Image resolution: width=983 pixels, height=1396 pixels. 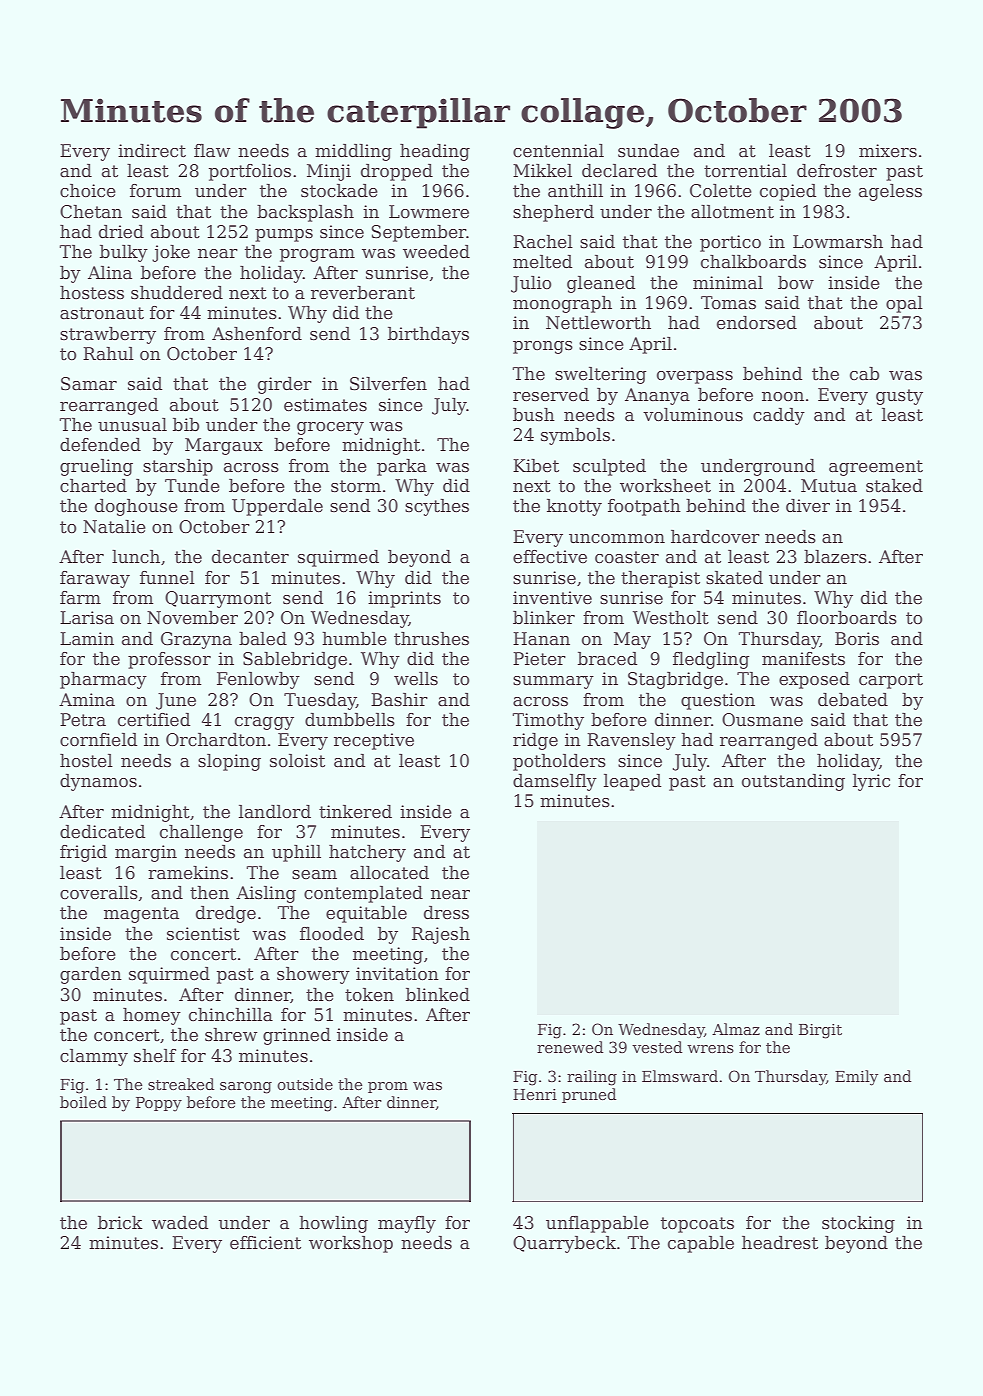 I want to click on forum, so click(x=155, y=191).
